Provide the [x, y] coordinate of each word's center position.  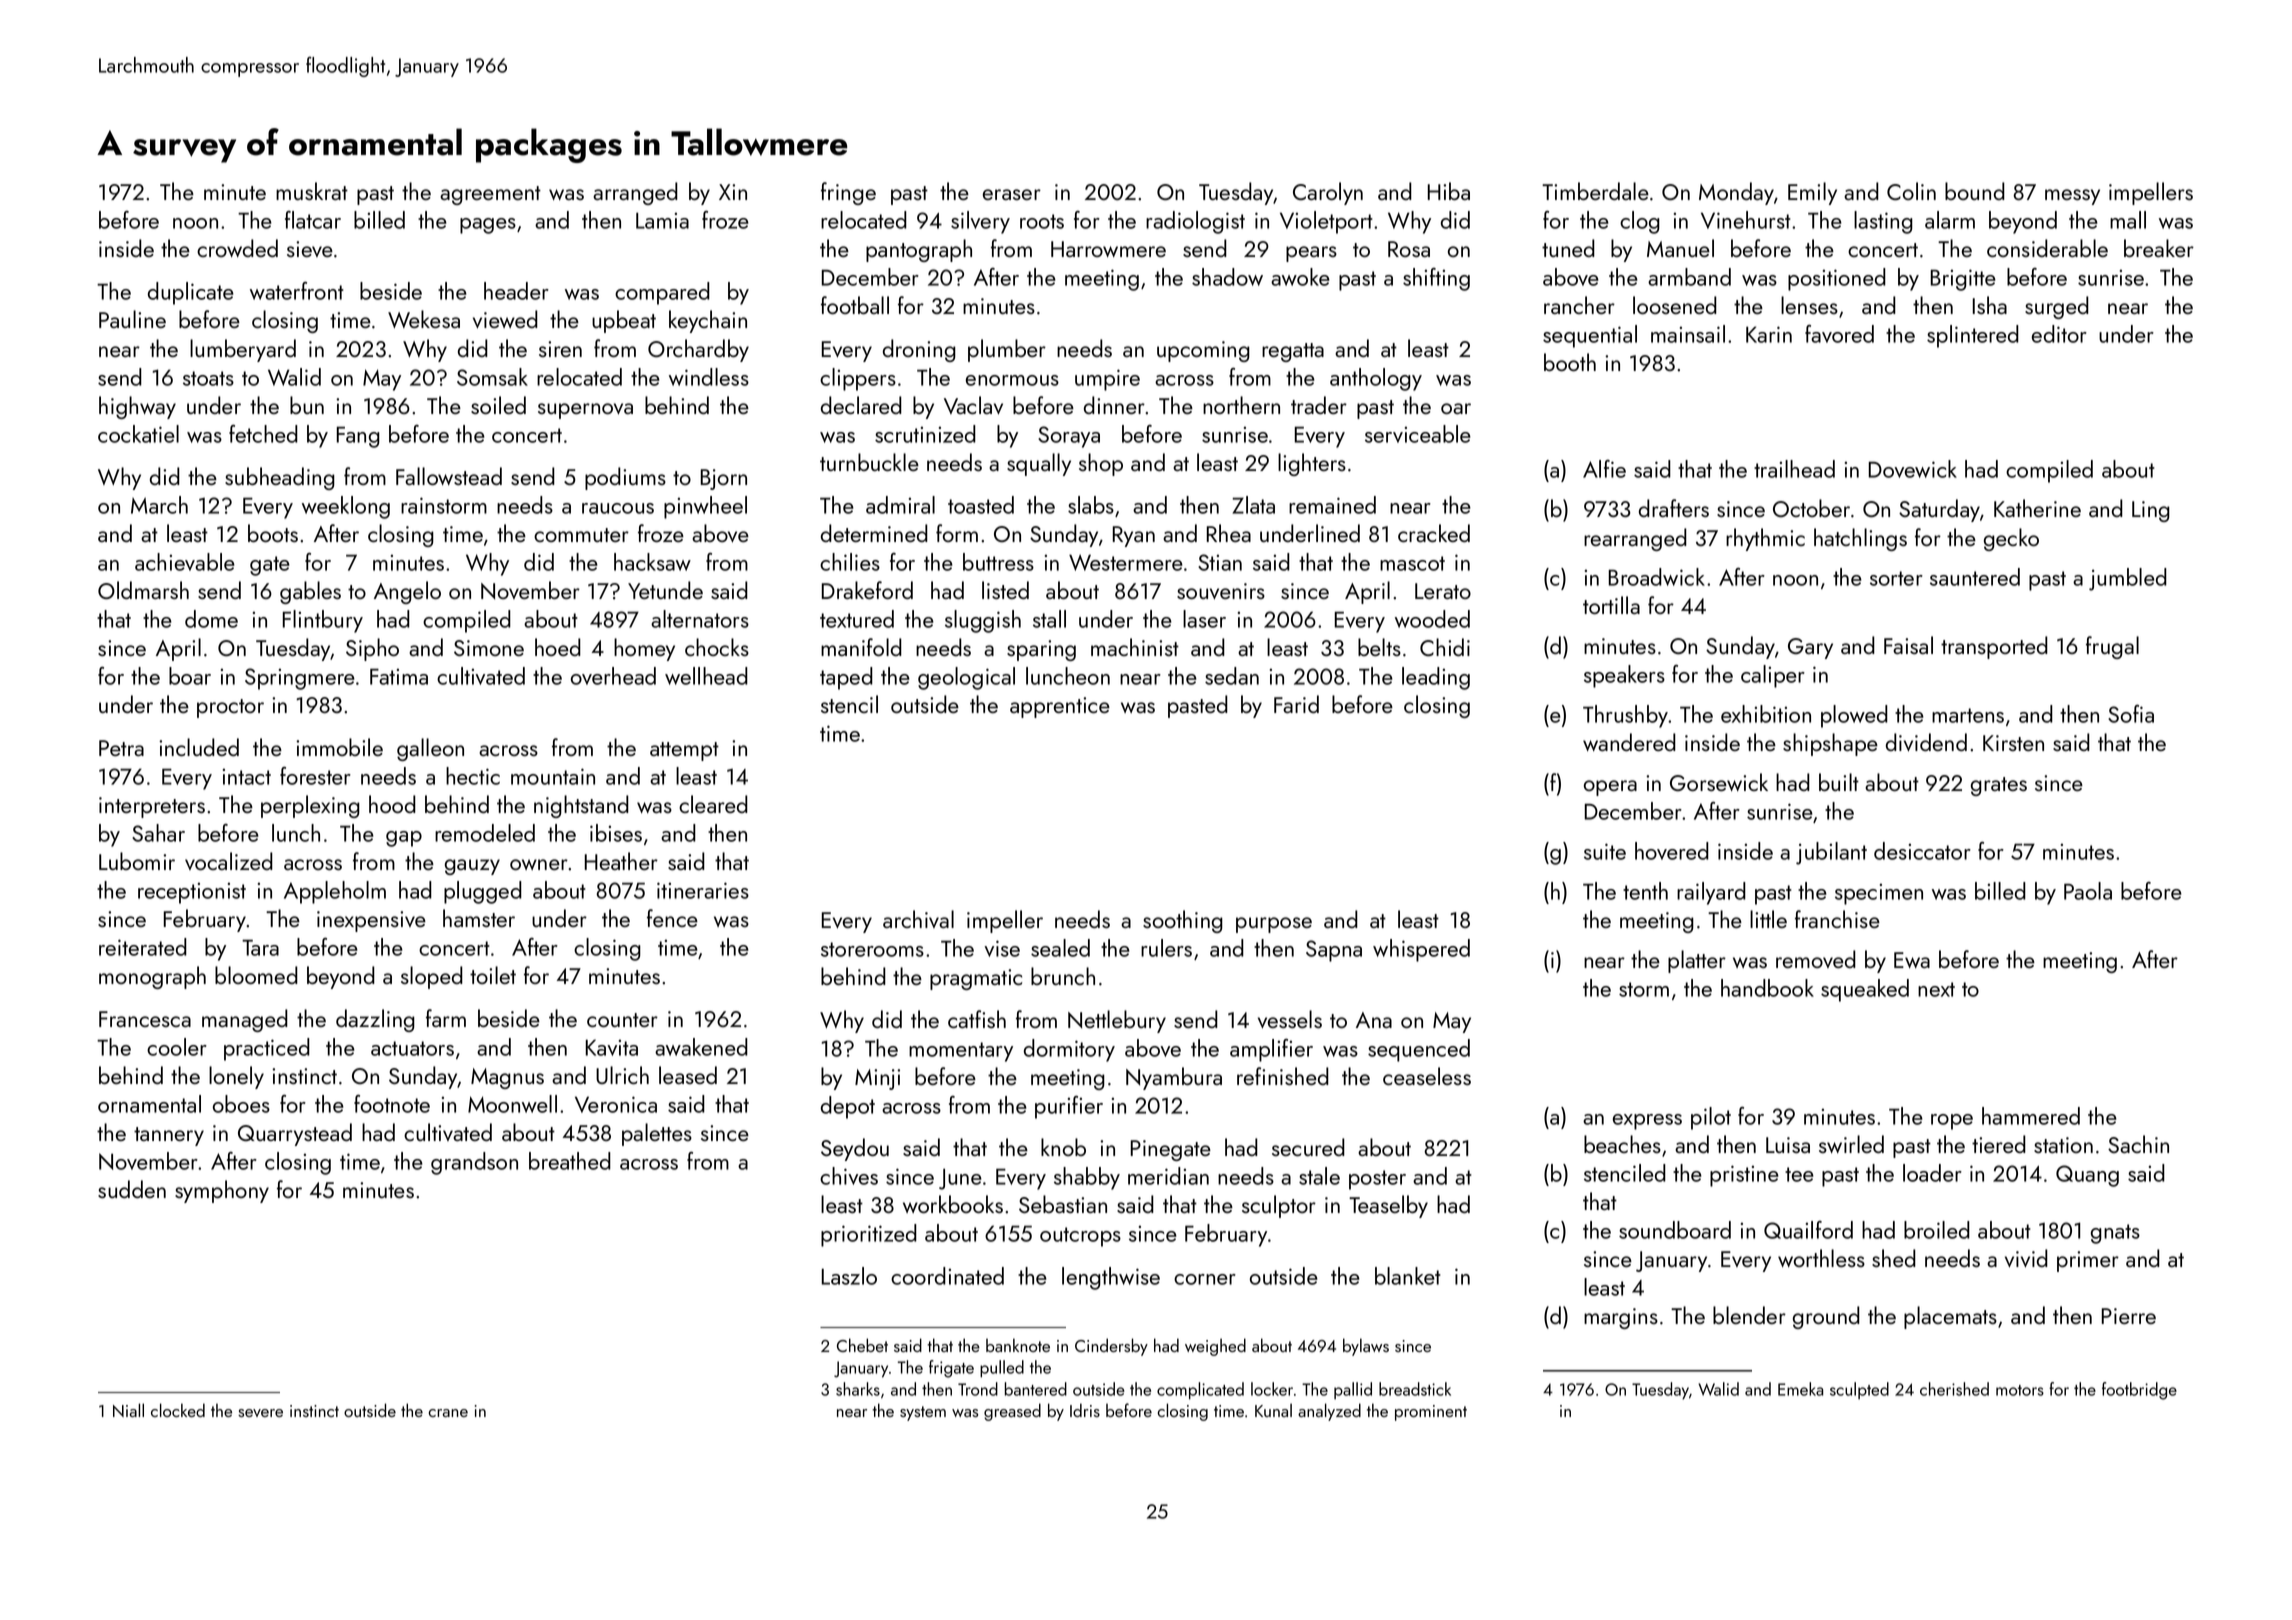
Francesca [145, 1019]
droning [919, 350]
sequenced [1419, 1050]
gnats [2115, 1234]
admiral [900, 505]
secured [1308, 1147]
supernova [585, 411]
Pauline [132, 319]
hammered [2031, 1116]
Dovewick [1912, 469]
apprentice [1060, 707]
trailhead [1794, 469]
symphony [222, 1191]
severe [260, 1413]
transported [1994, 647]
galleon [430, 749]
